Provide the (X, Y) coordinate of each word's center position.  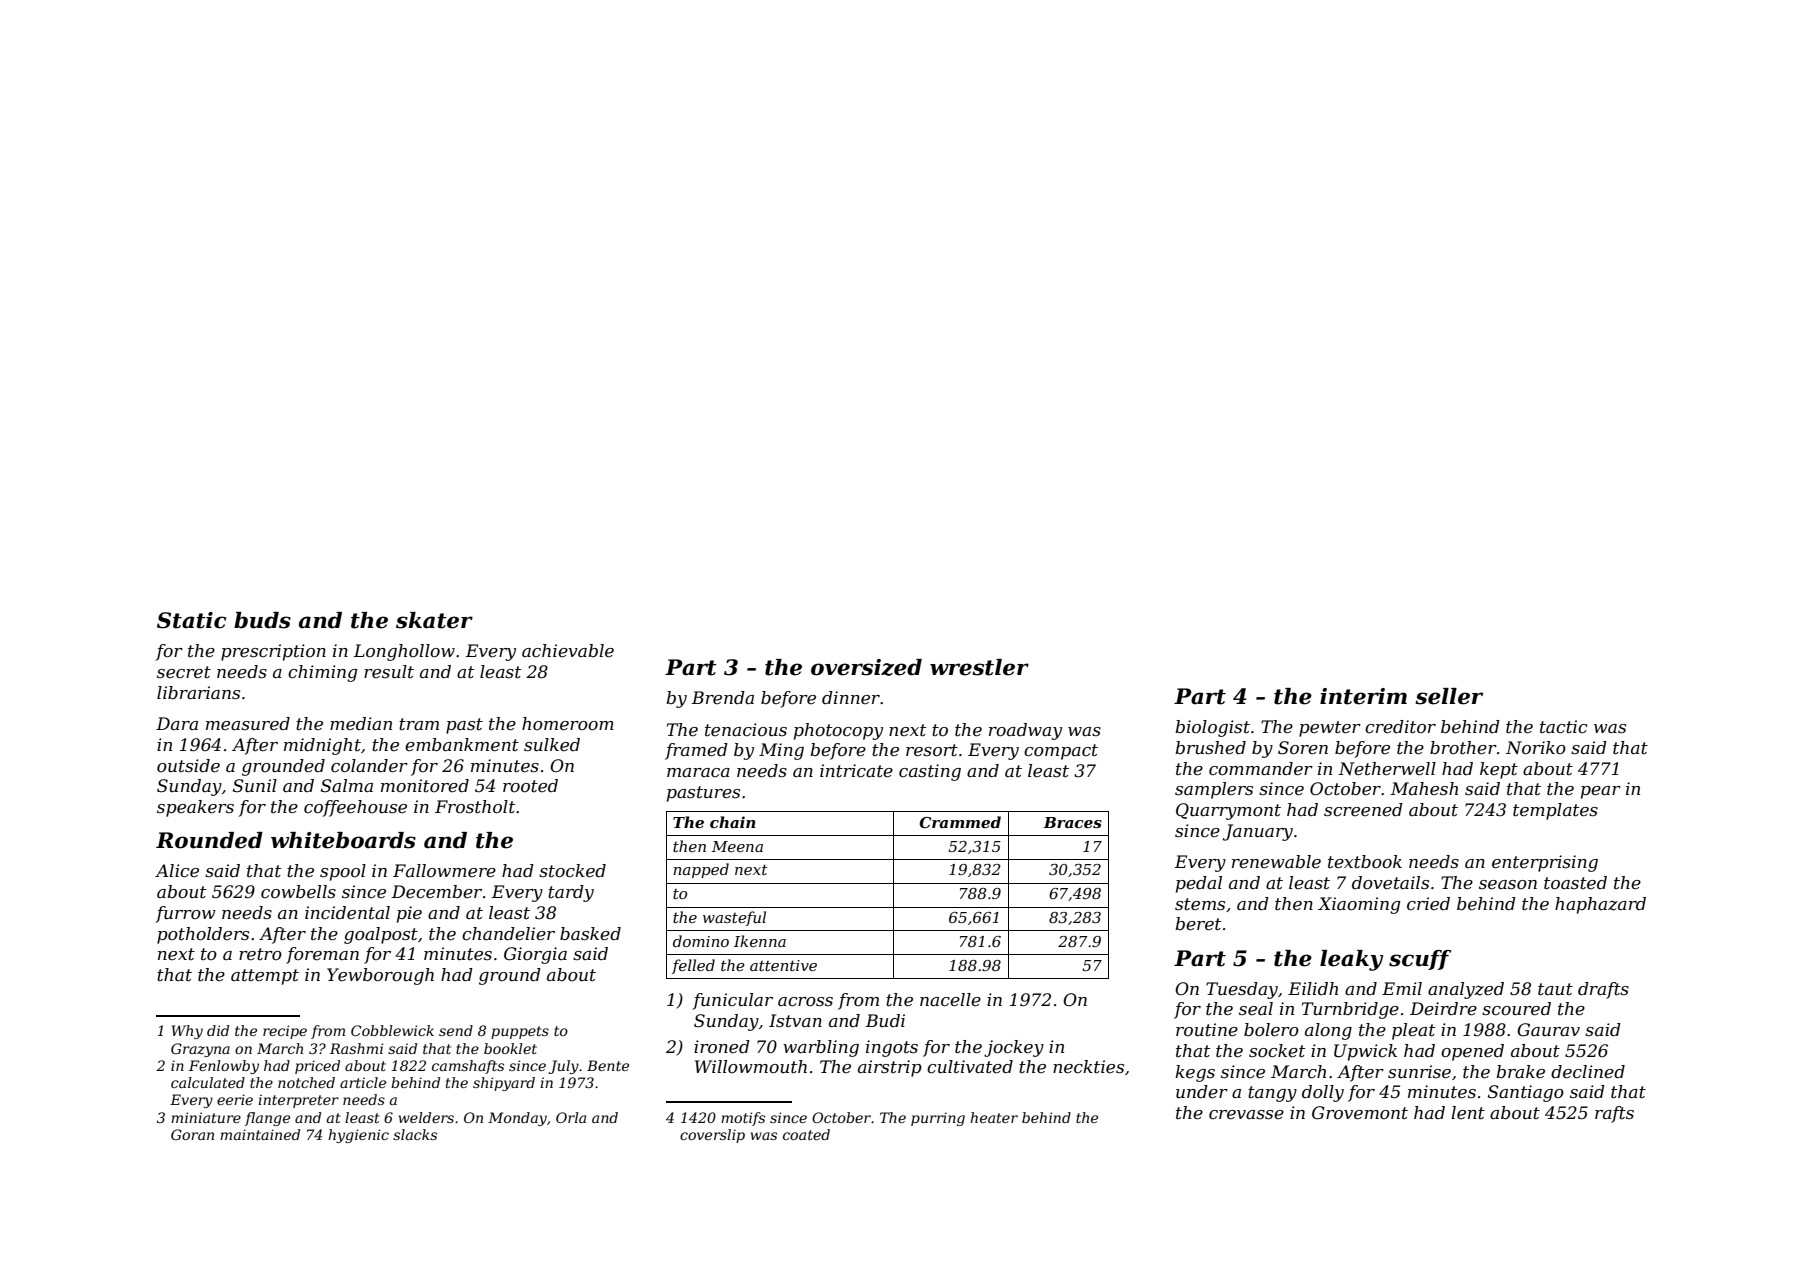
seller (1449, 696)
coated (806, 1134)
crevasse (1246, 1115)
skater (434, 620)
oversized (866, 667)
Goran (192, 1134)
